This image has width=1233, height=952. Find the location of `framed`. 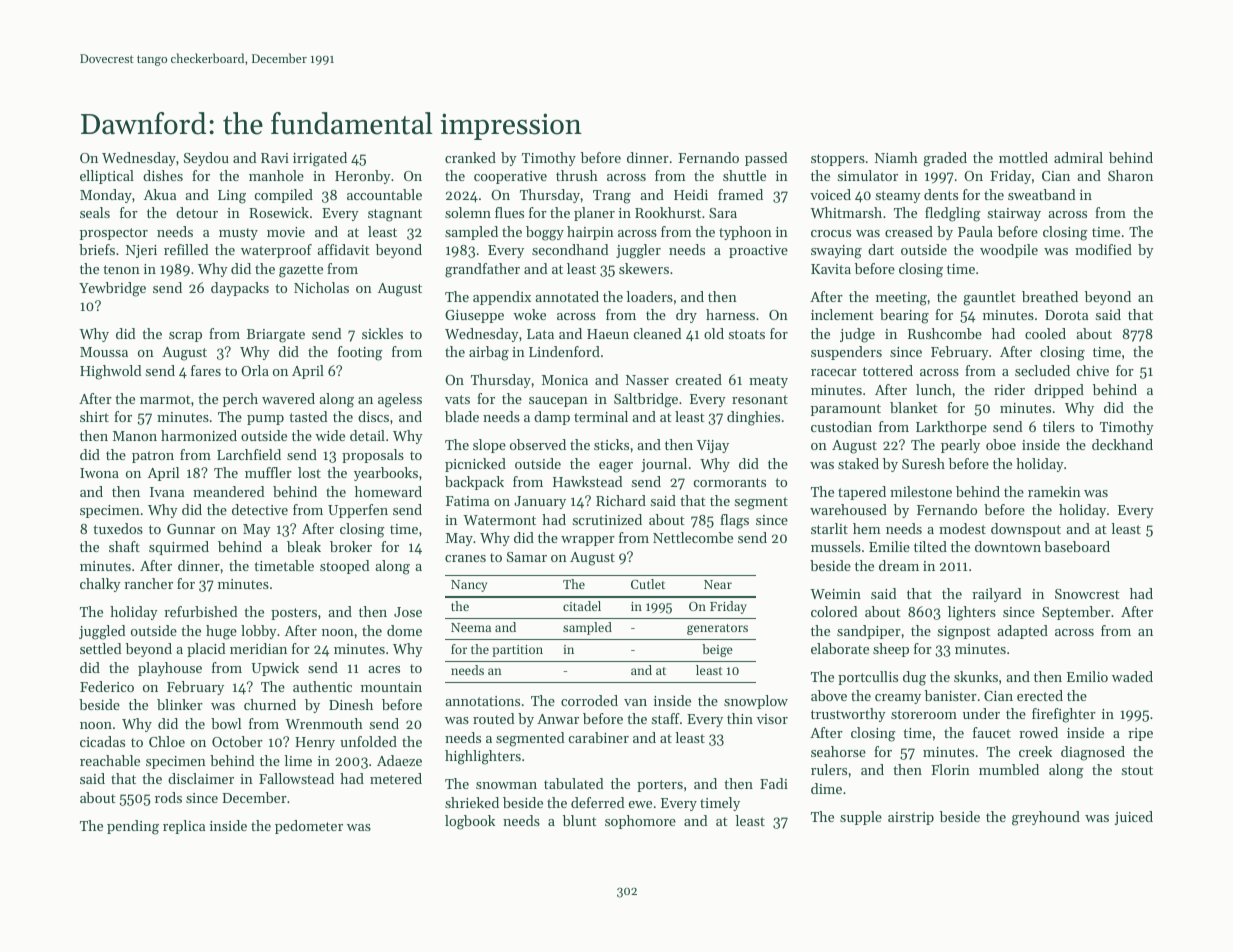

framed is located at coordinates (740, 194).
